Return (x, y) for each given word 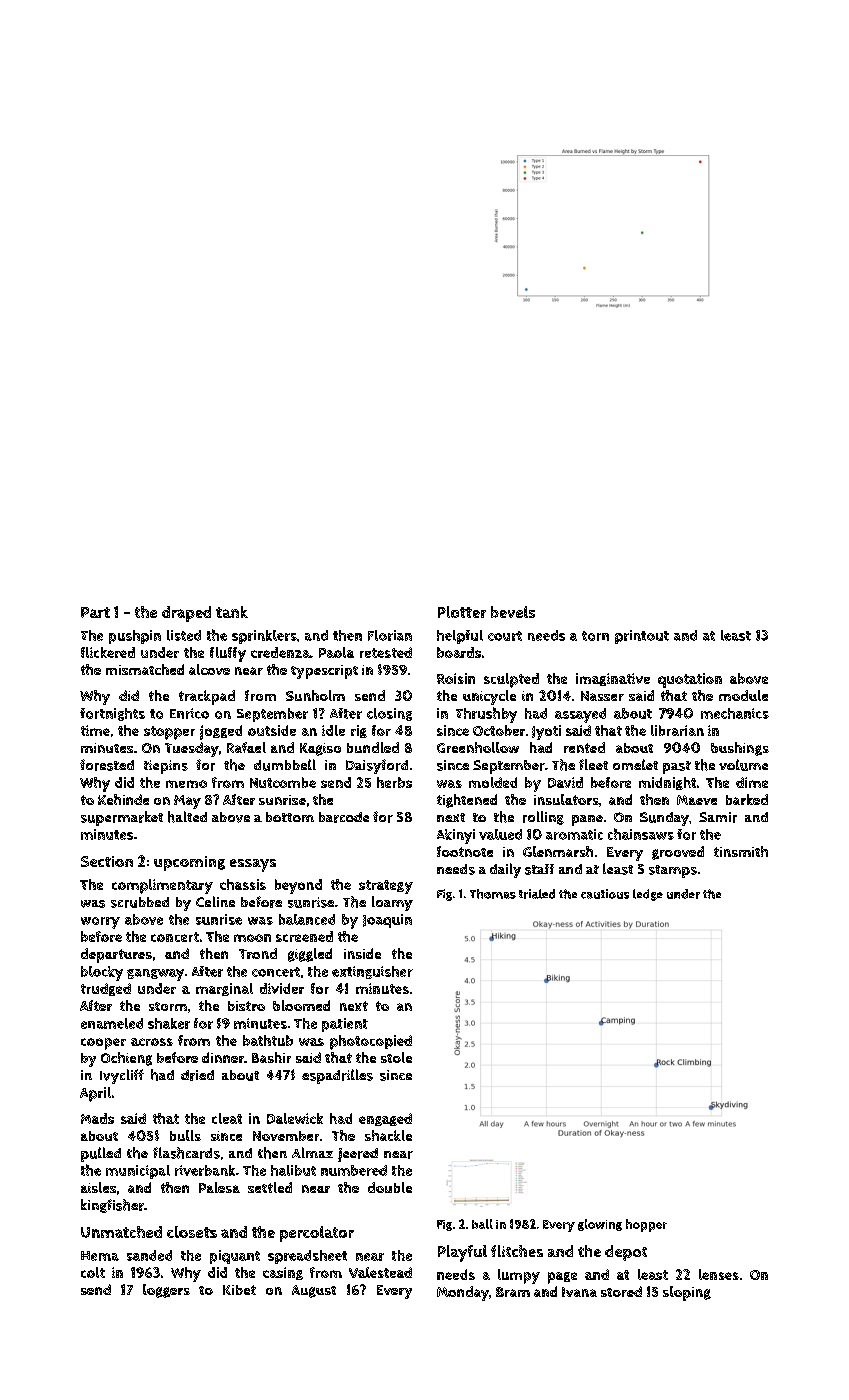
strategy (386, 887)
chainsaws (641, 834)
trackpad (207, 697)
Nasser (602, 696)
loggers (166, 1291)
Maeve (697, 800)
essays (253, 865)
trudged (106, 989)
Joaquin (387, 921)
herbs (394, 782)
